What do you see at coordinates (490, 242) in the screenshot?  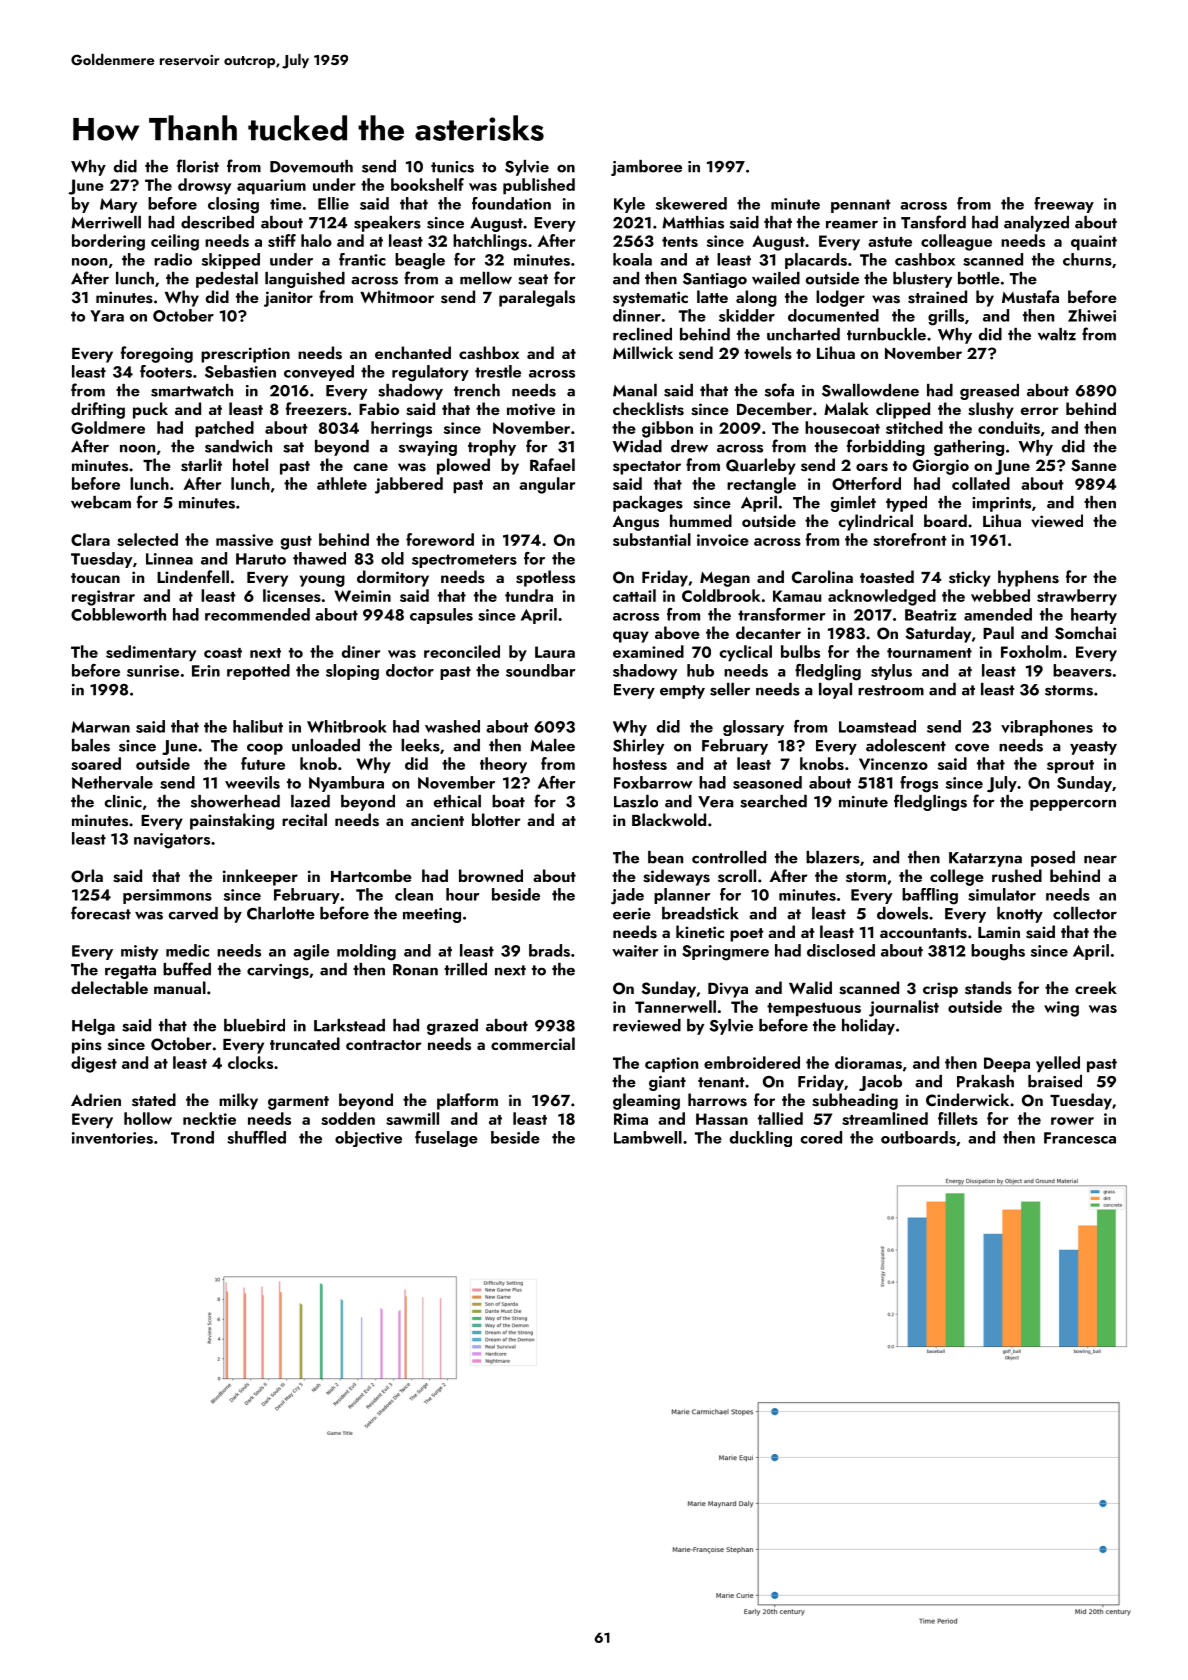 I see `hatchlings` at bounding box center [490, 242].
